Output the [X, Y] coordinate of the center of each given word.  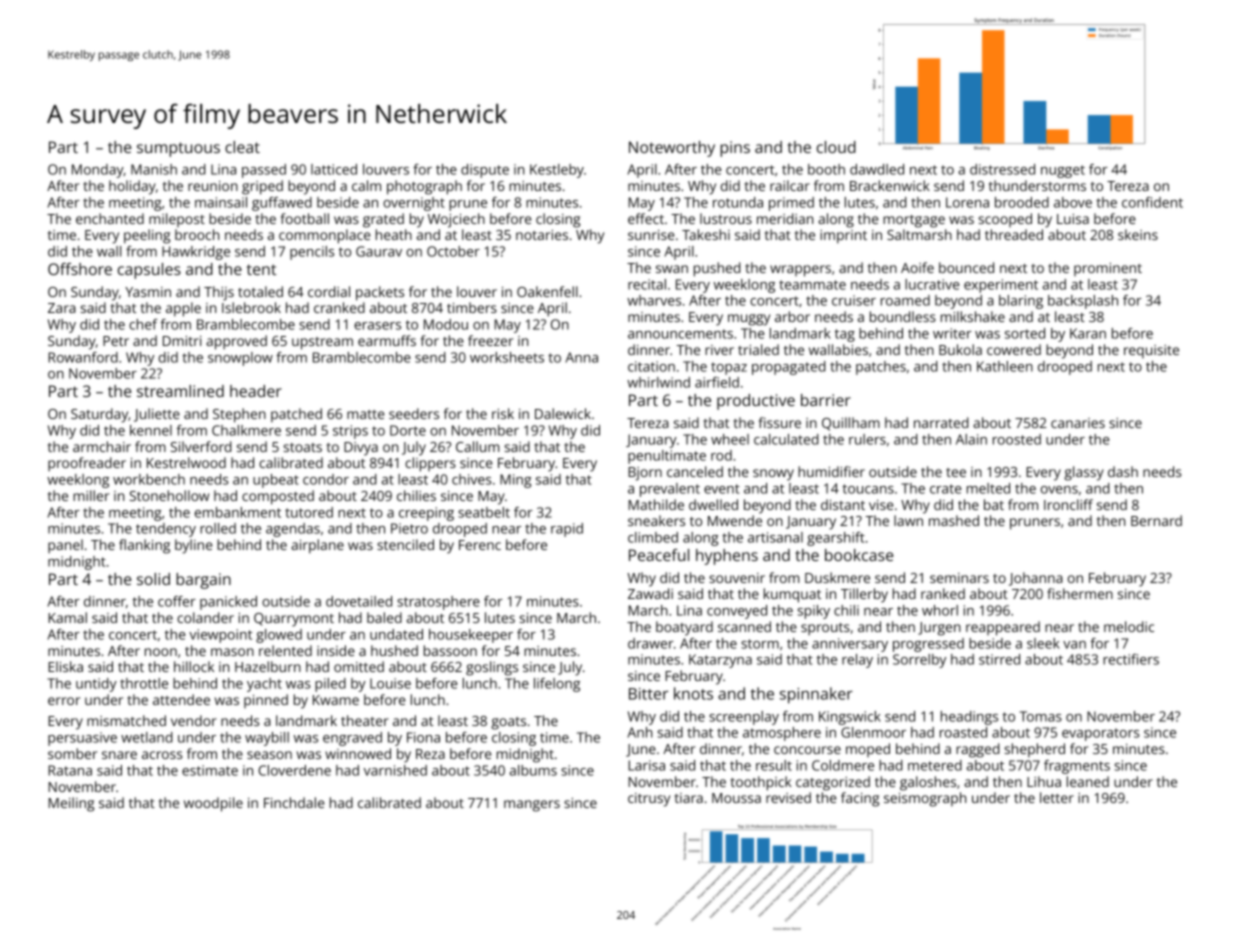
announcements [680, 334]
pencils [312, 253]
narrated [941, 422]
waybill [267, 739]
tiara [689, 798]
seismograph [925, 799]
